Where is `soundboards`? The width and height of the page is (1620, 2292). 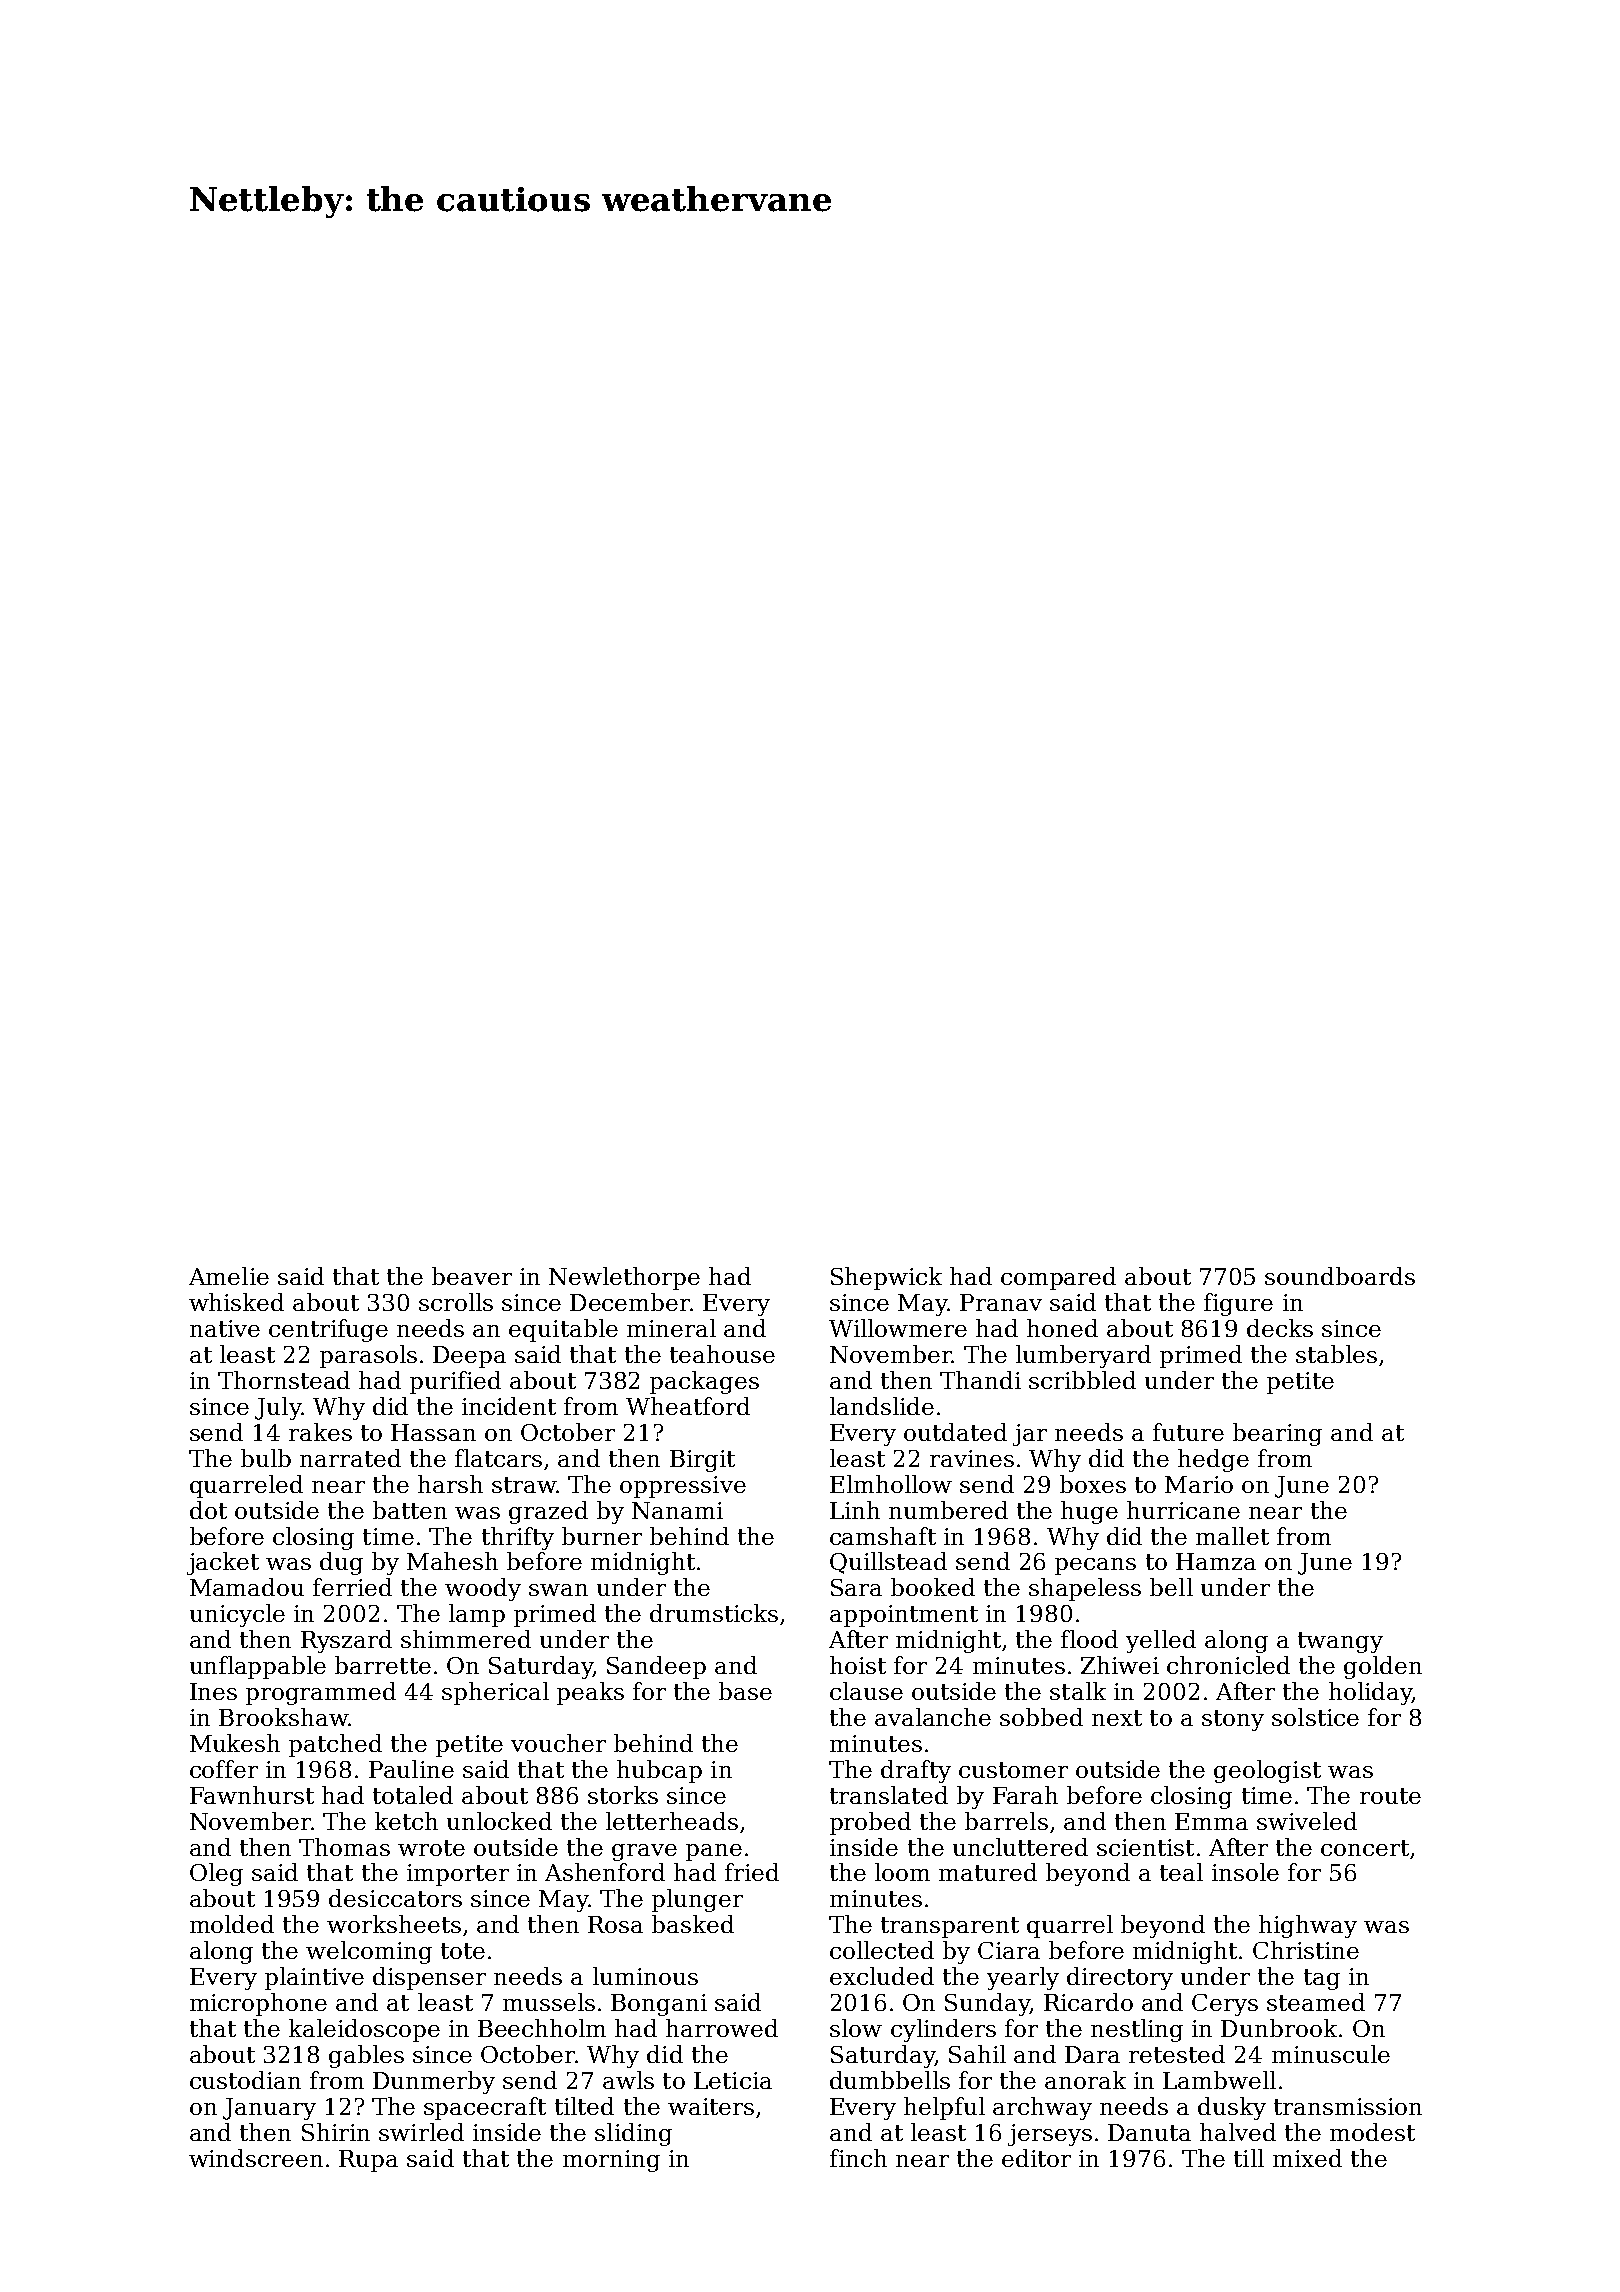 soundboards is located at coordinates (1340, 1276).
